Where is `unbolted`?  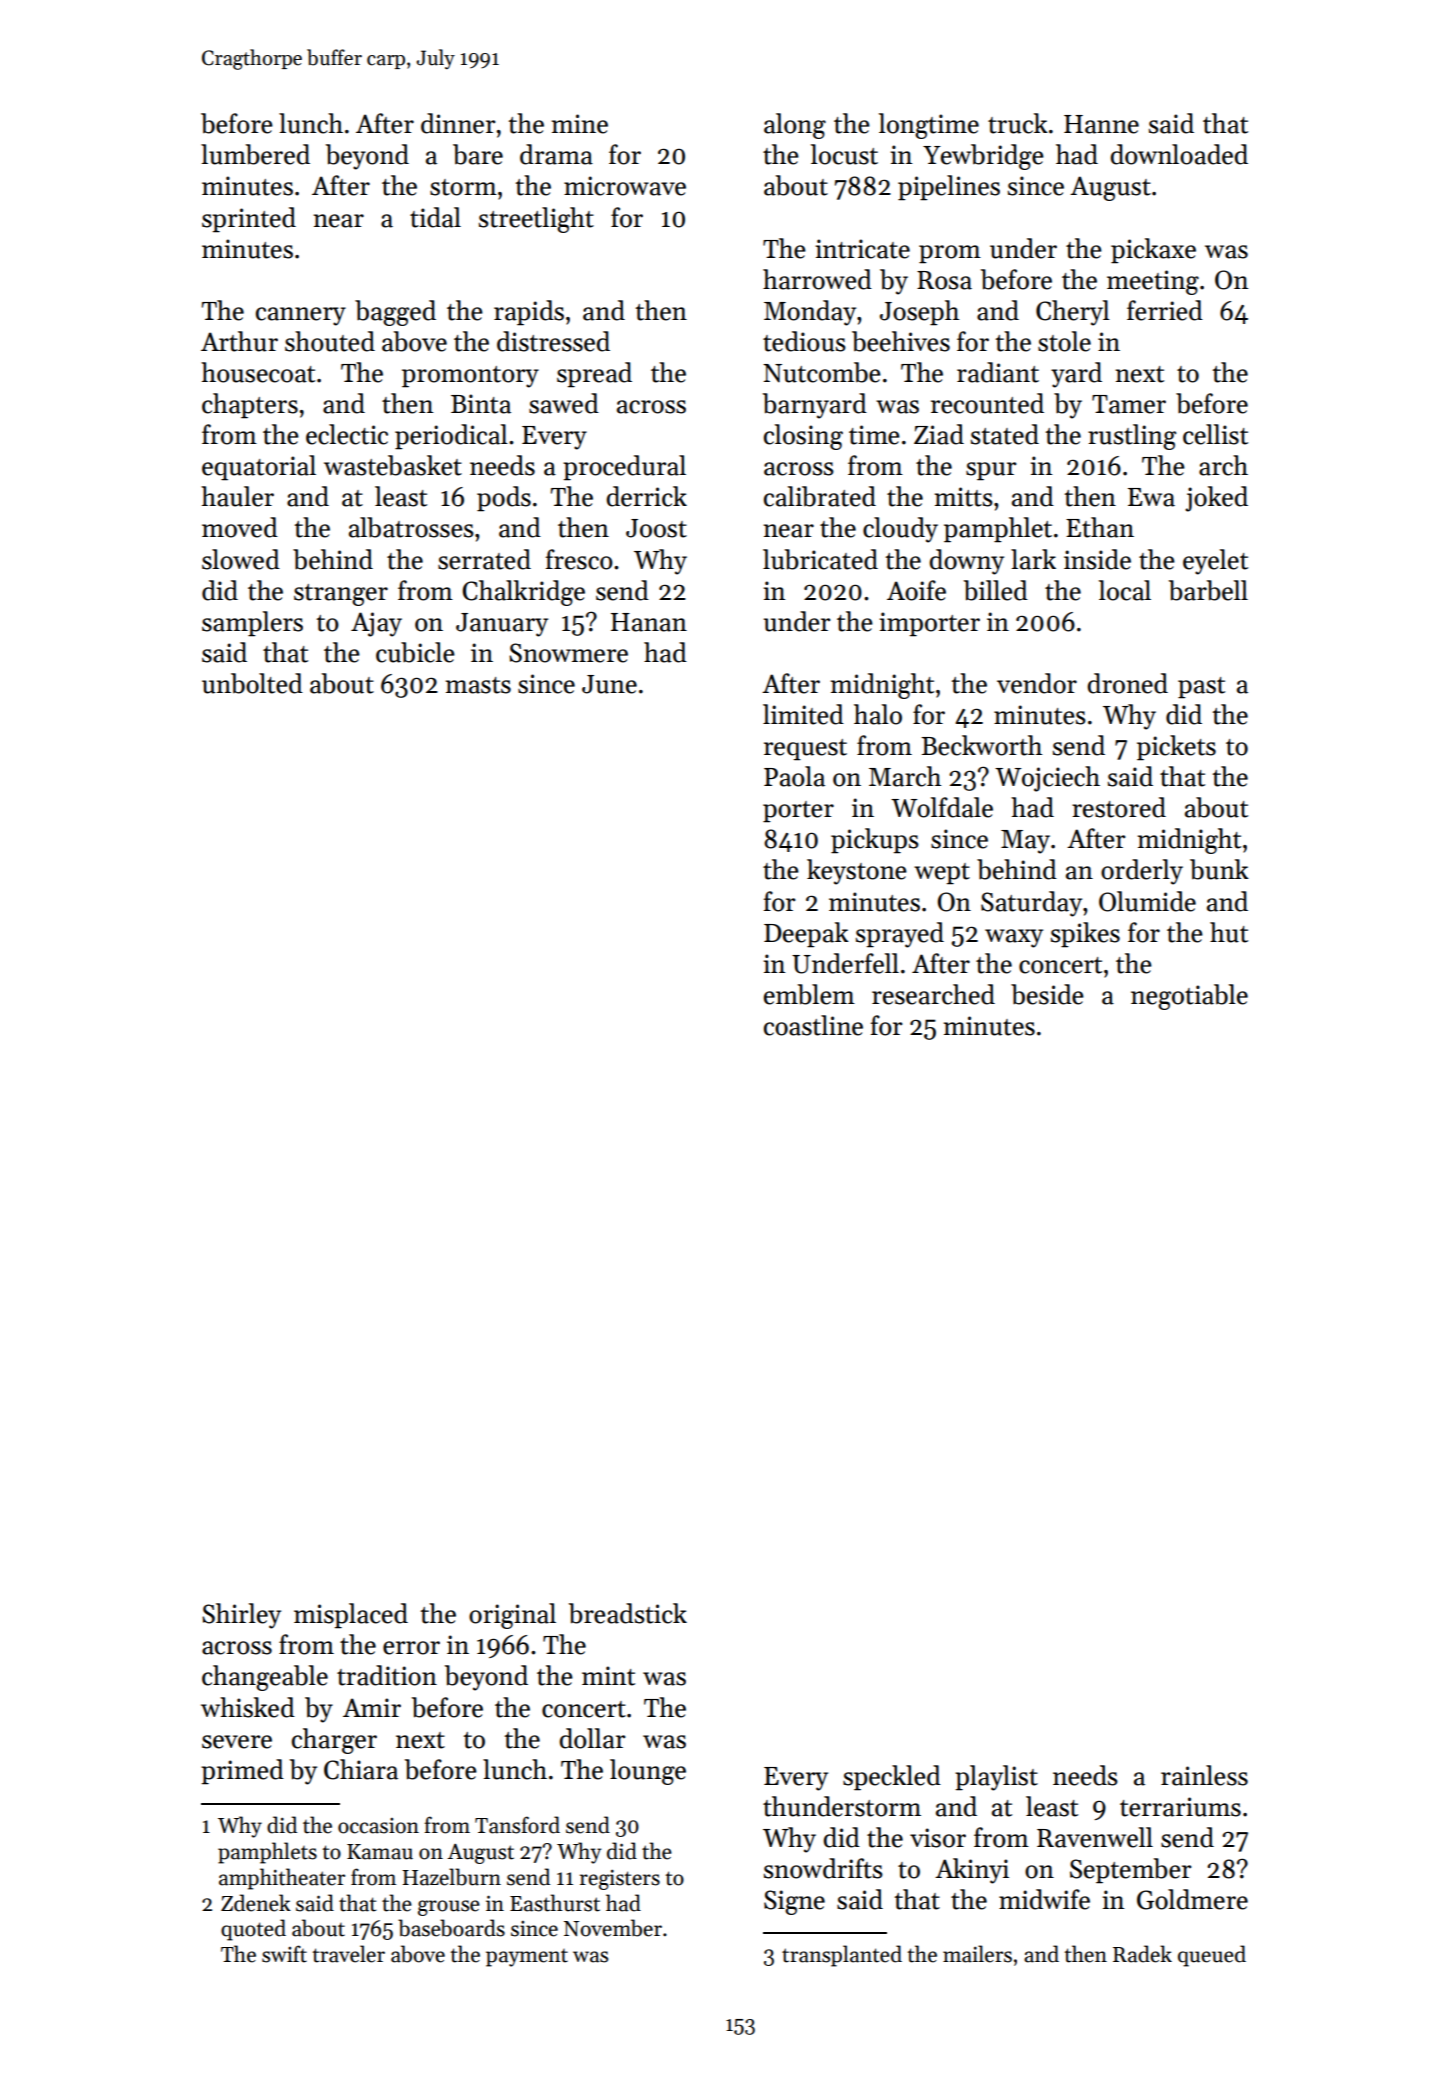
unbolted is located at coordinates (252, 683).
